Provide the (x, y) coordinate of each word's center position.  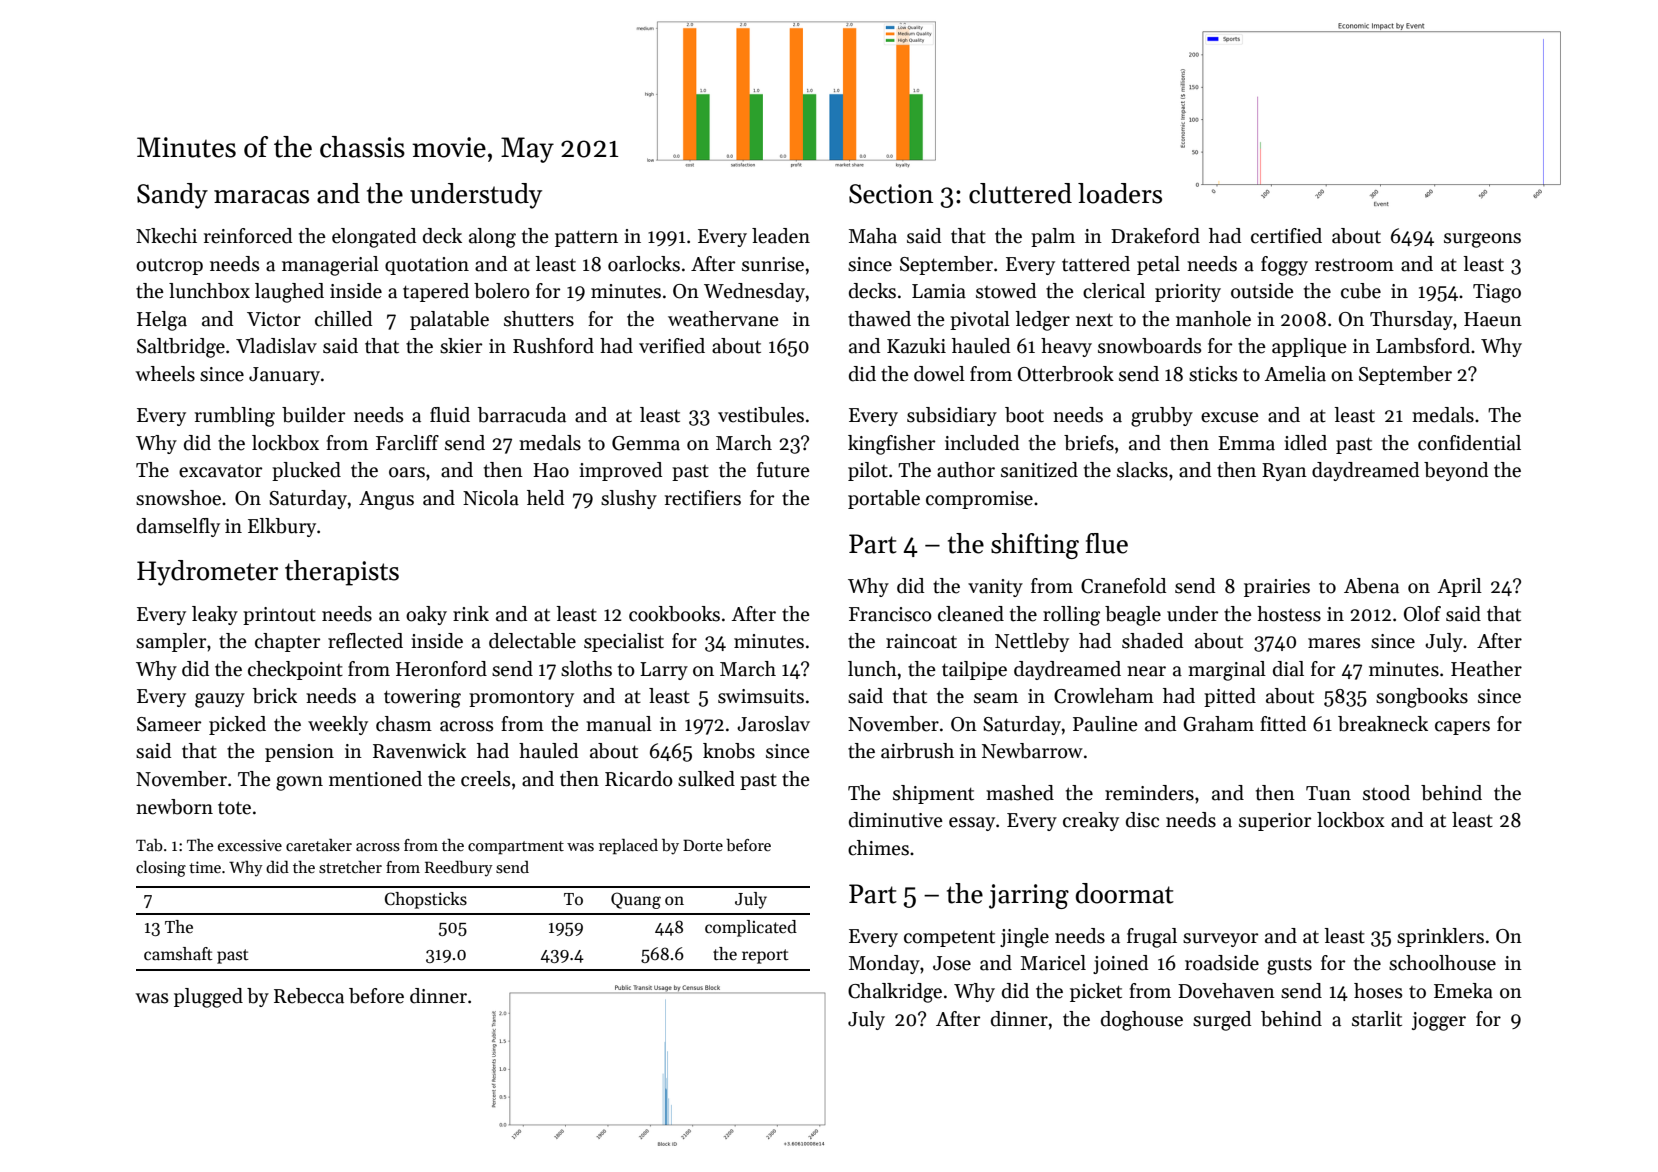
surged (1222, 1021)
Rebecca (309, 996)
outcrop (169, 267)
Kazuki (916, 346)
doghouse (1142, 1021)
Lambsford (1423, 346)
